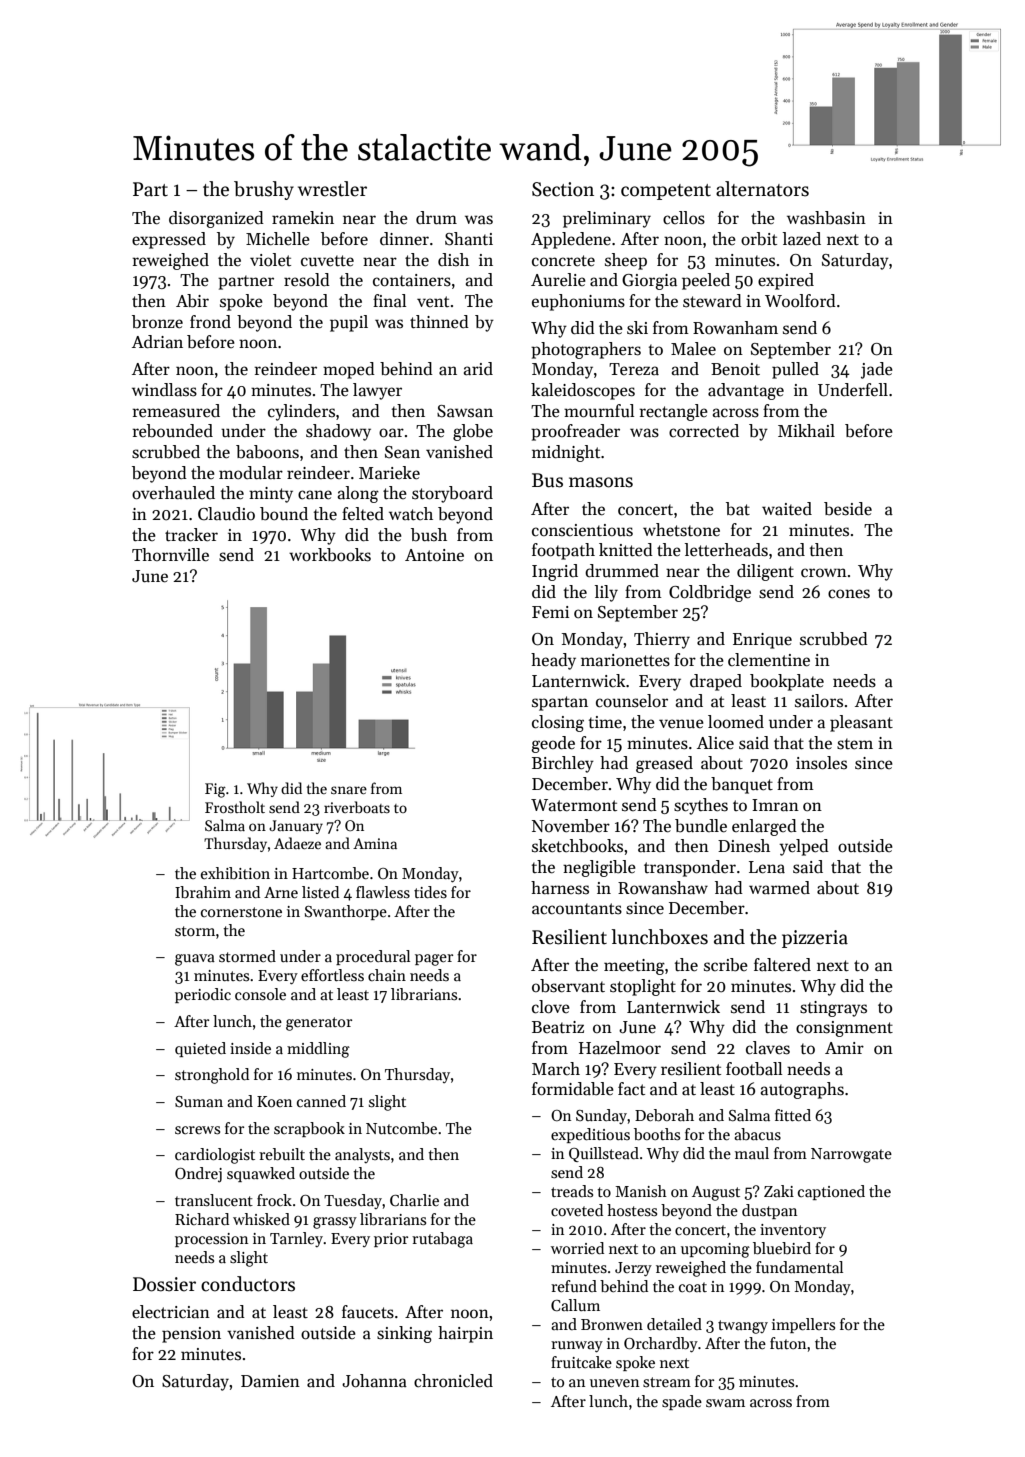 This document has height=1457, width=1025. Describe the element at coordinates (264, 190) in the document. I see `brushy` at that location.
